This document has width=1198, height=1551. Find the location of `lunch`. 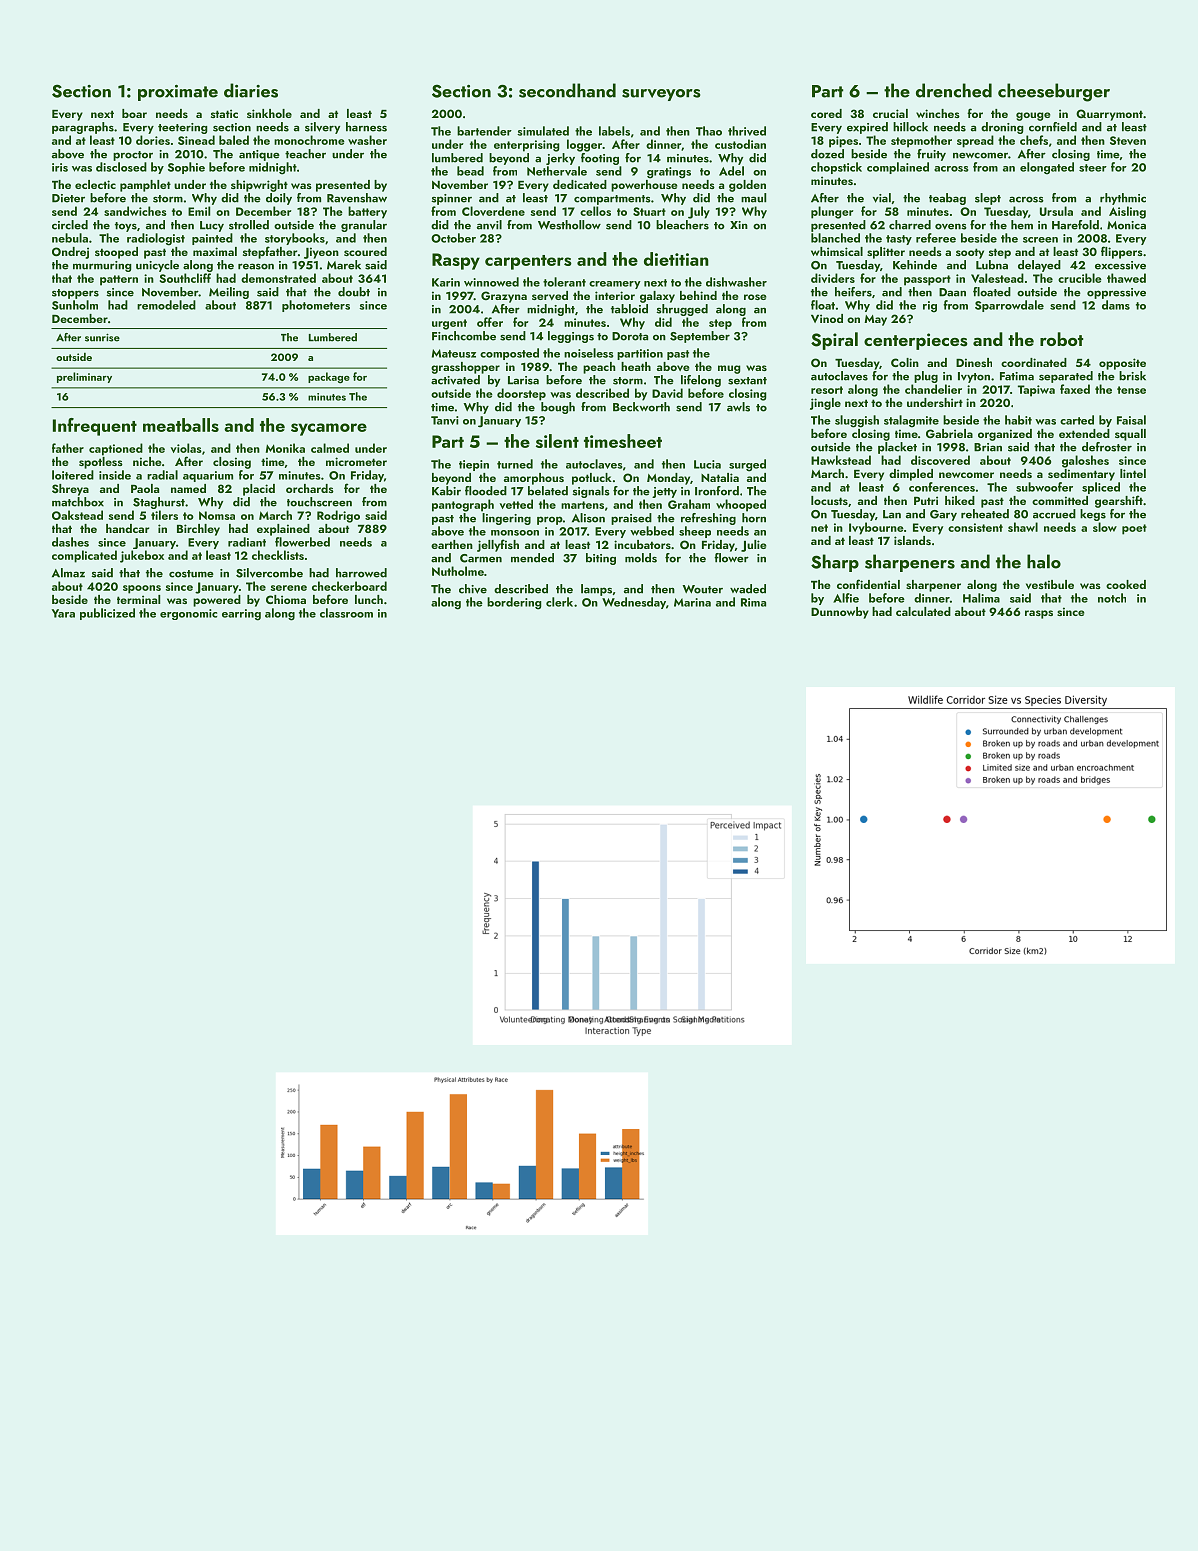

lunch is located at coordinates (369, 599).
